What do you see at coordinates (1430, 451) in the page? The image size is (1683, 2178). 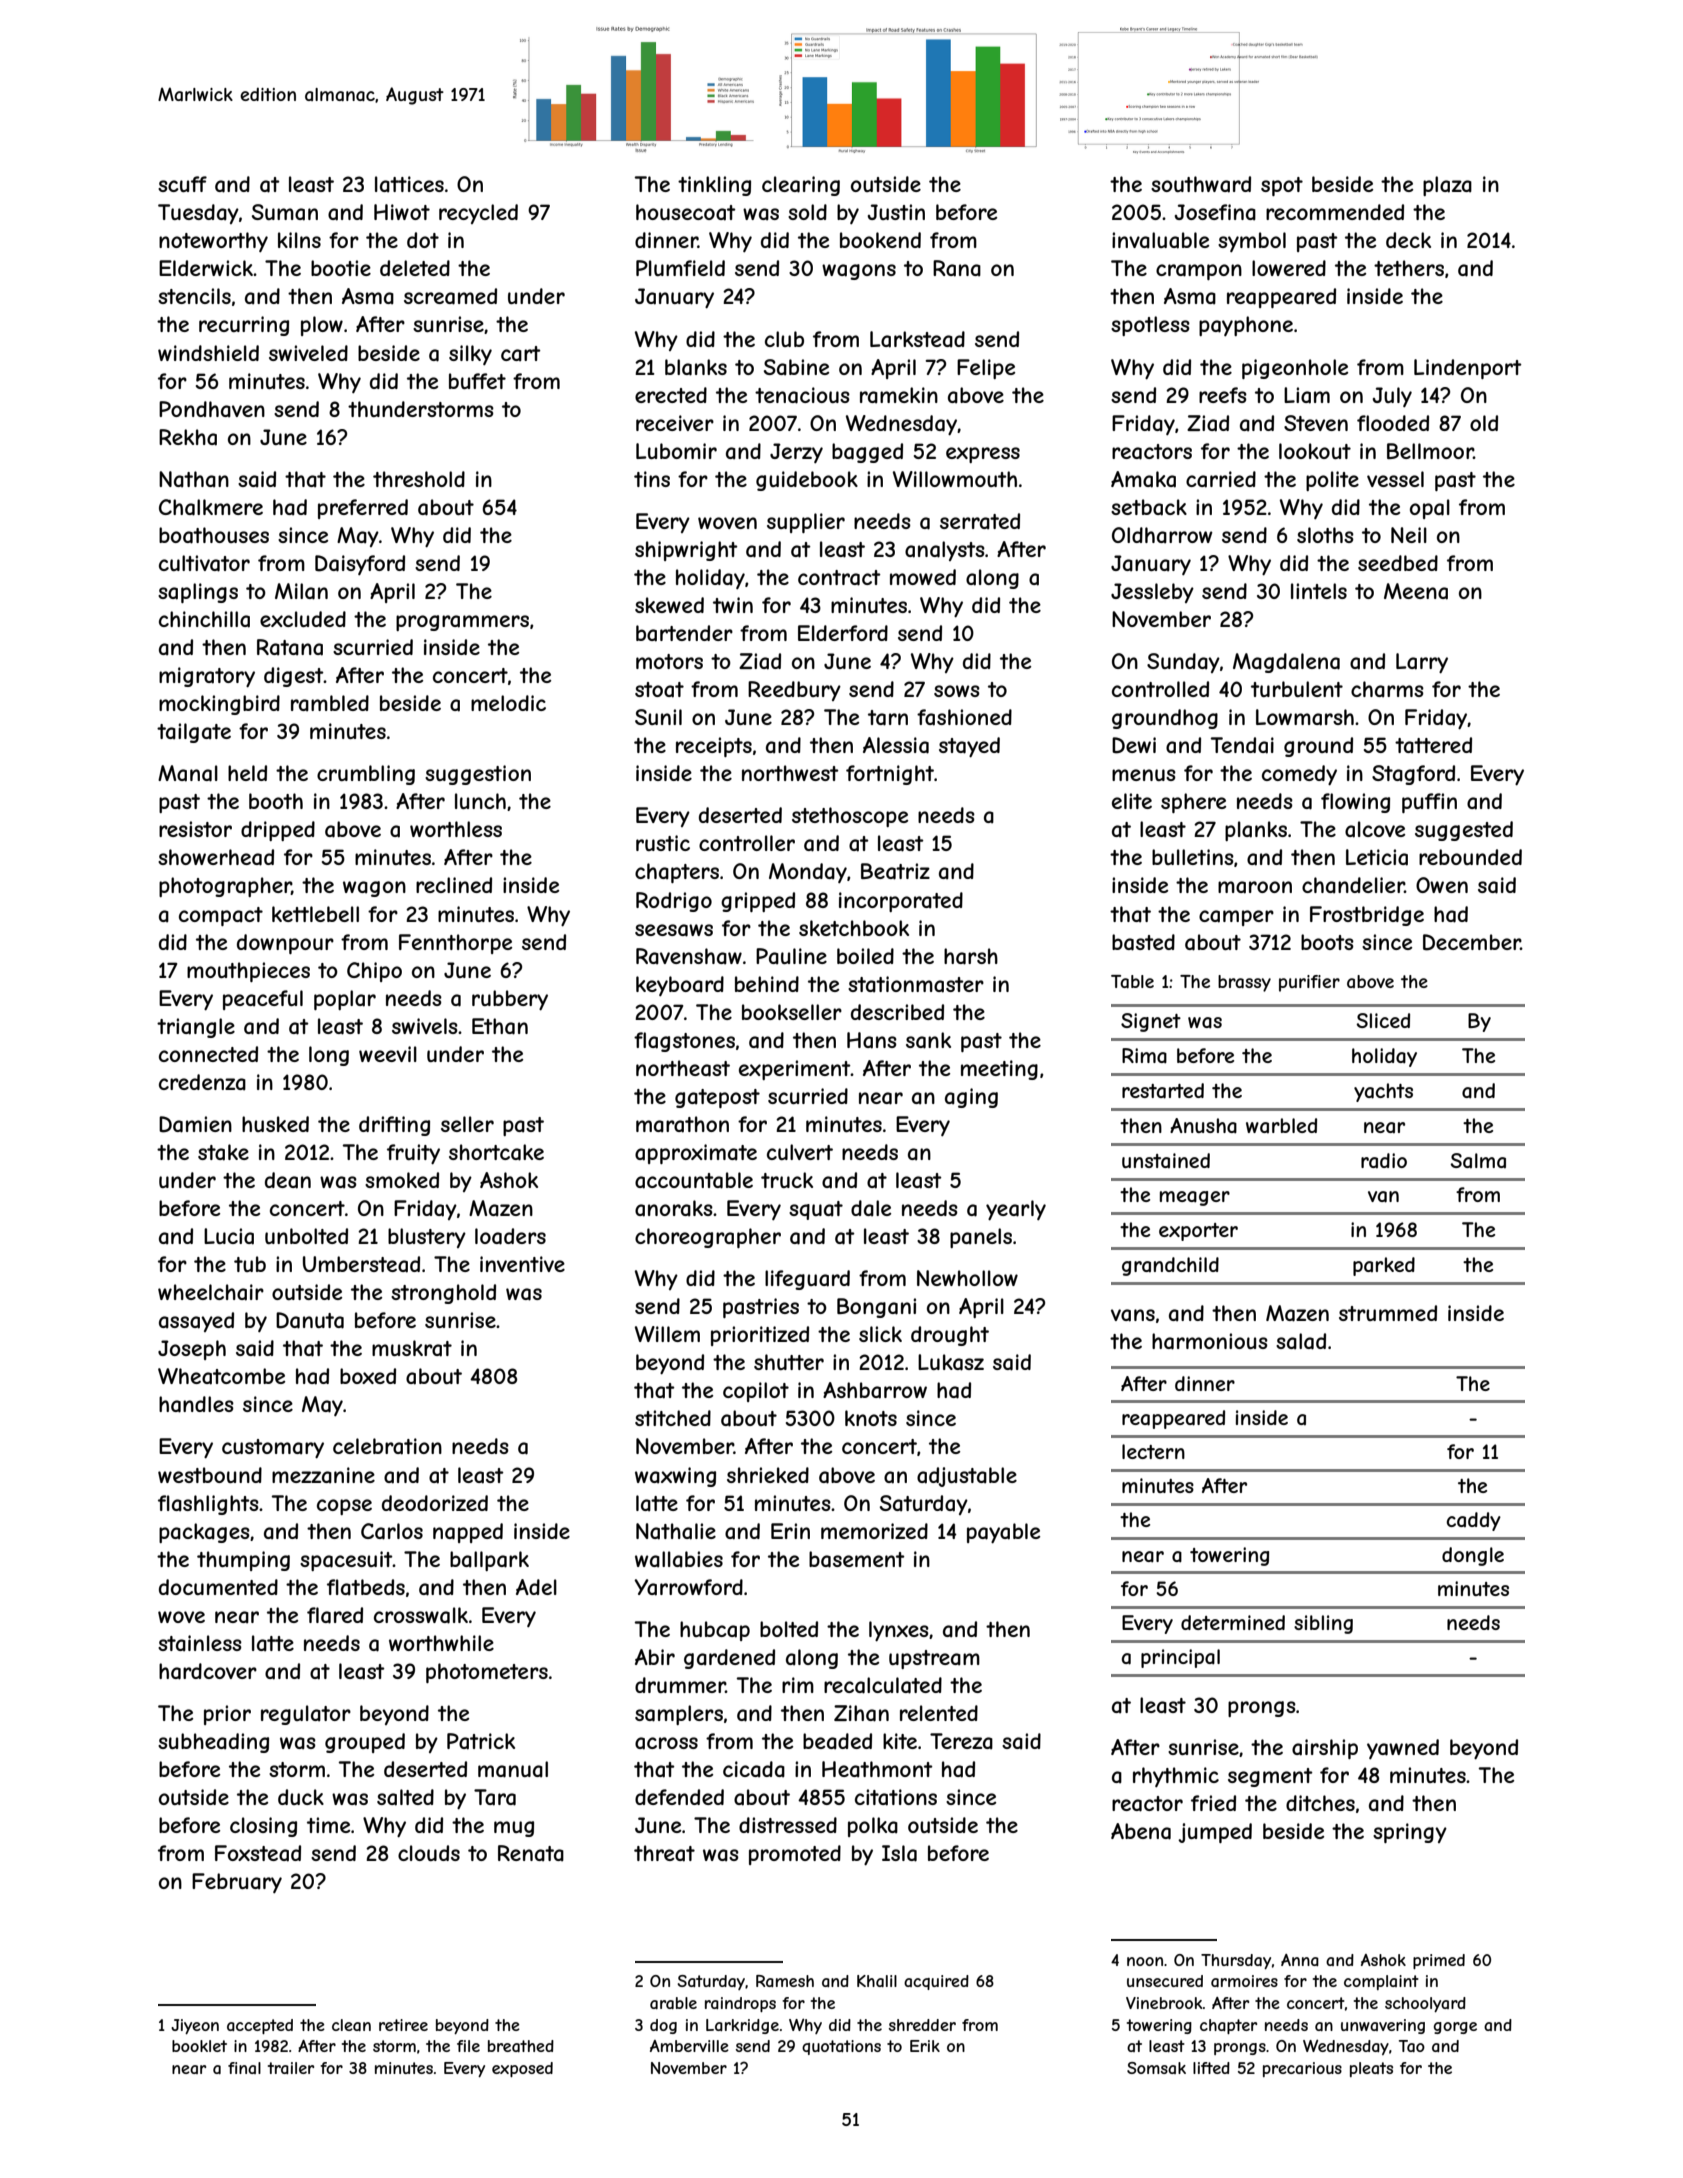 I see `Bellmoor` at bounding box center [1430, 451].
